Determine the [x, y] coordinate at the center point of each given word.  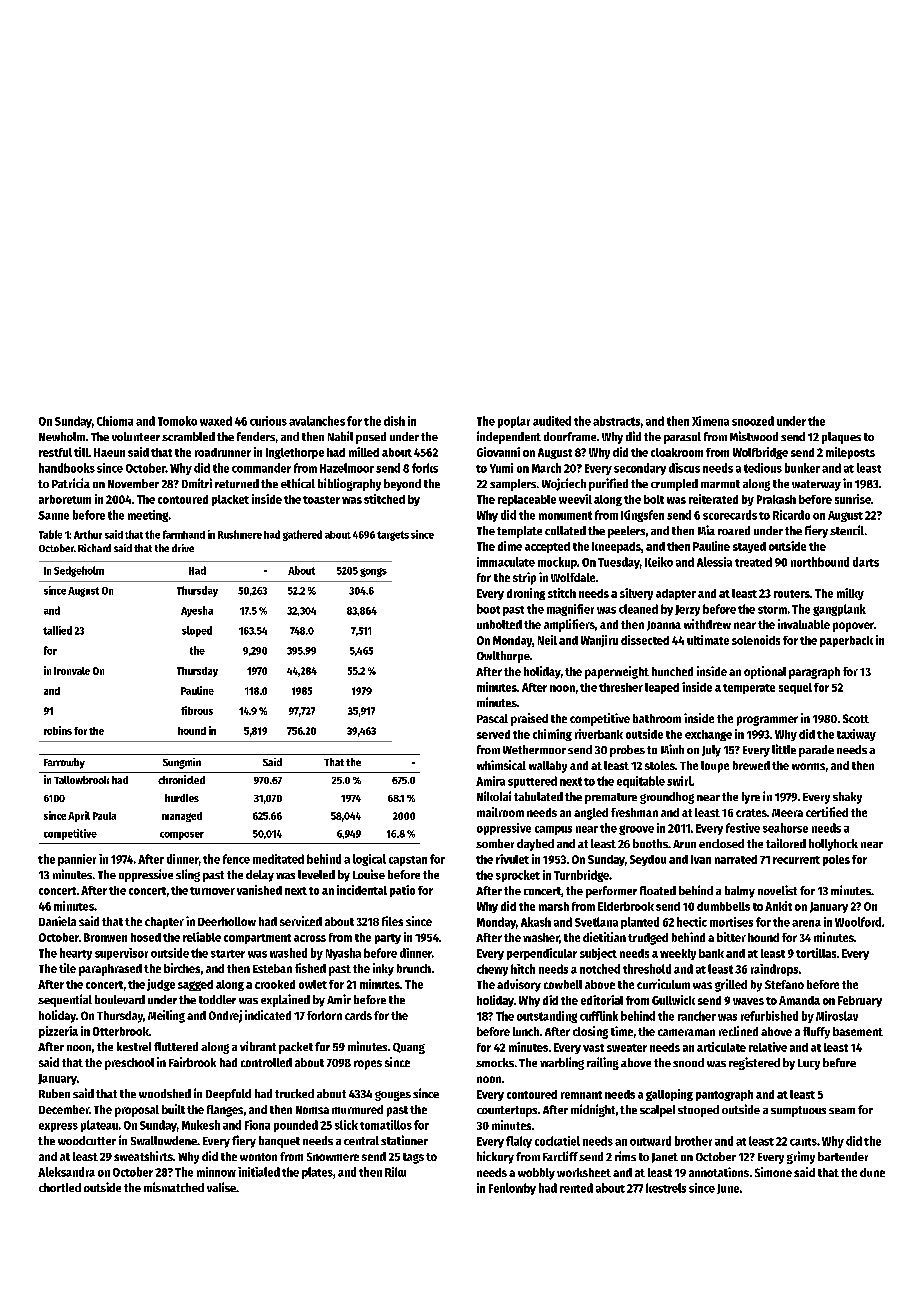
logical [369, 860]
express [58, 1127]
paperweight [617, 672]
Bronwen [105, 937]
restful [55, 452]
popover [853, 627]
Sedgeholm [79, 571]
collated [565, 530]
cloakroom [677, 452]
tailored [786, 843]
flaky [519, 1142]
